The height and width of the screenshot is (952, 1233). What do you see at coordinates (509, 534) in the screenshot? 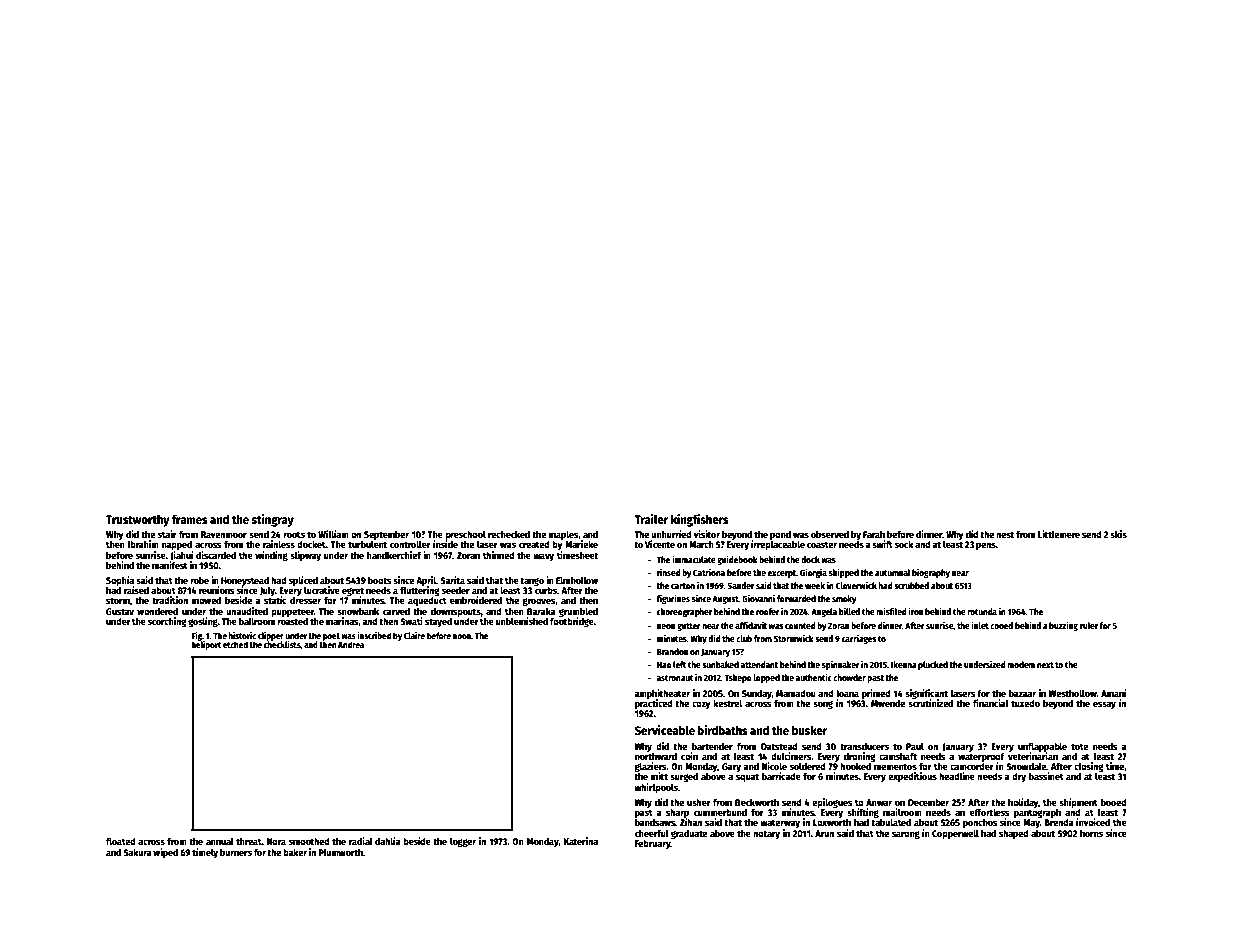
I see `rechecked` at bounding box center [509, 534].
